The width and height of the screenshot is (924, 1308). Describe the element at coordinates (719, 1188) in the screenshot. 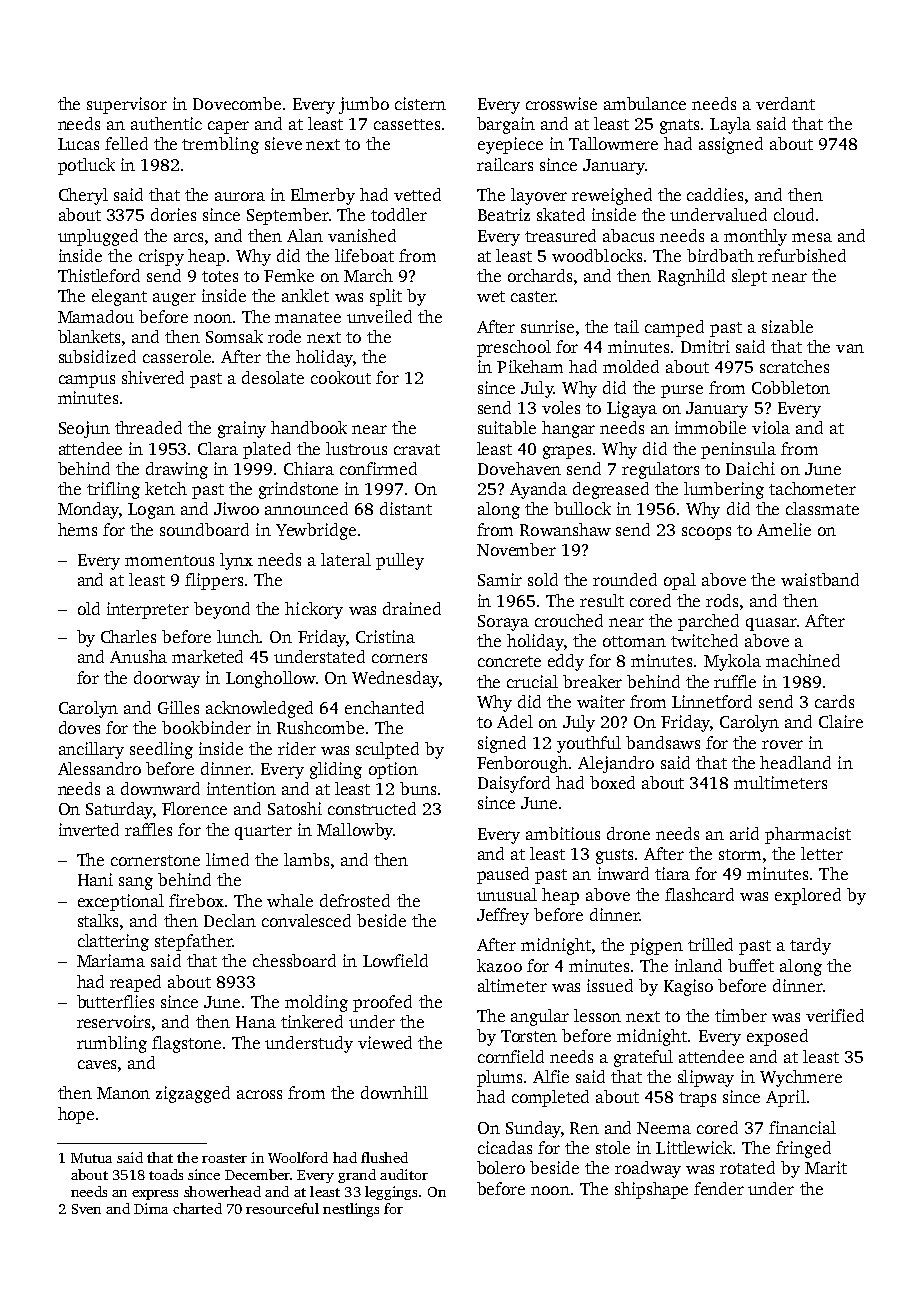

I see `fender` at that location.
